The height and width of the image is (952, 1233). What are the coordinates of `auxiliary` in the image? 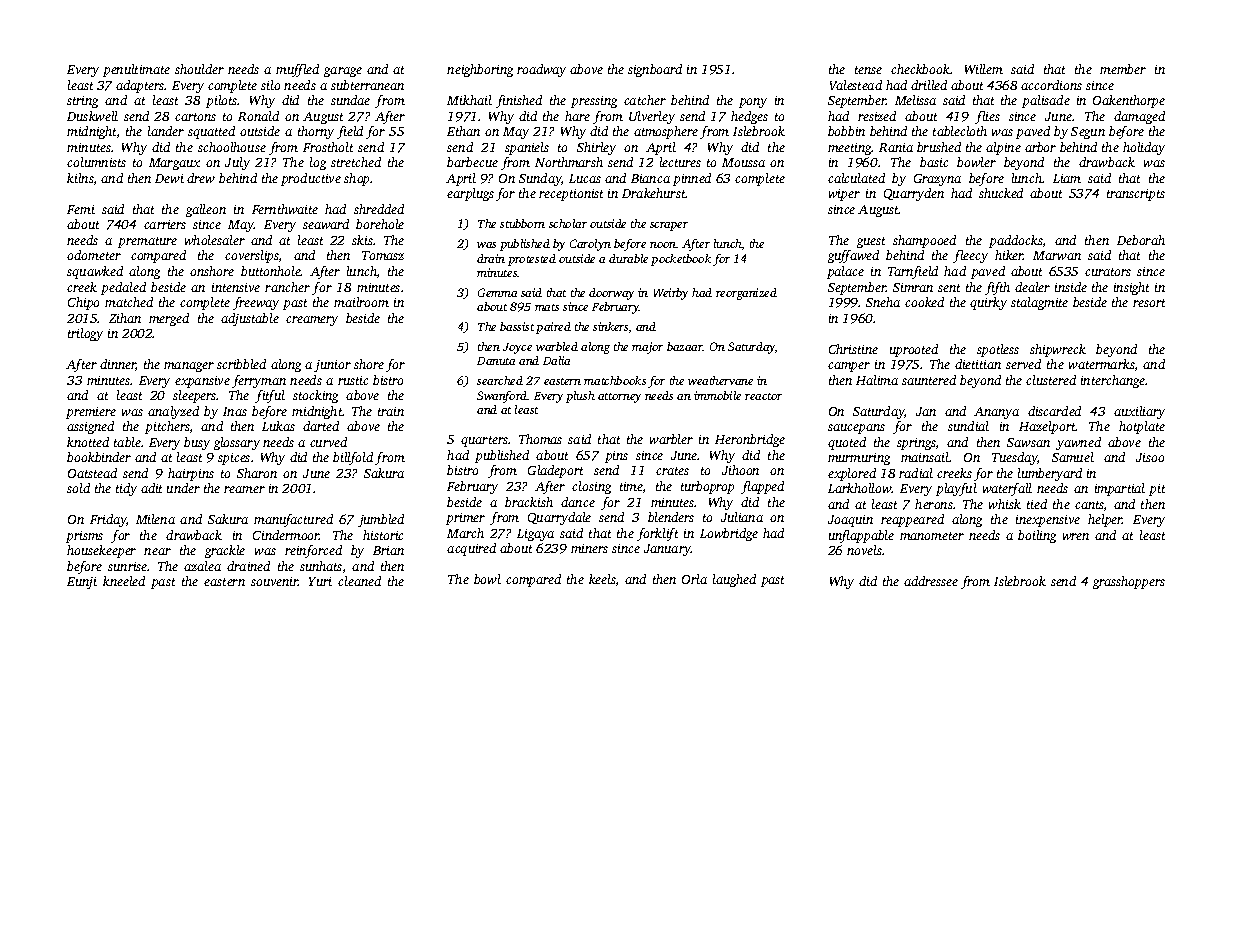 It's located at (1139, 412).
